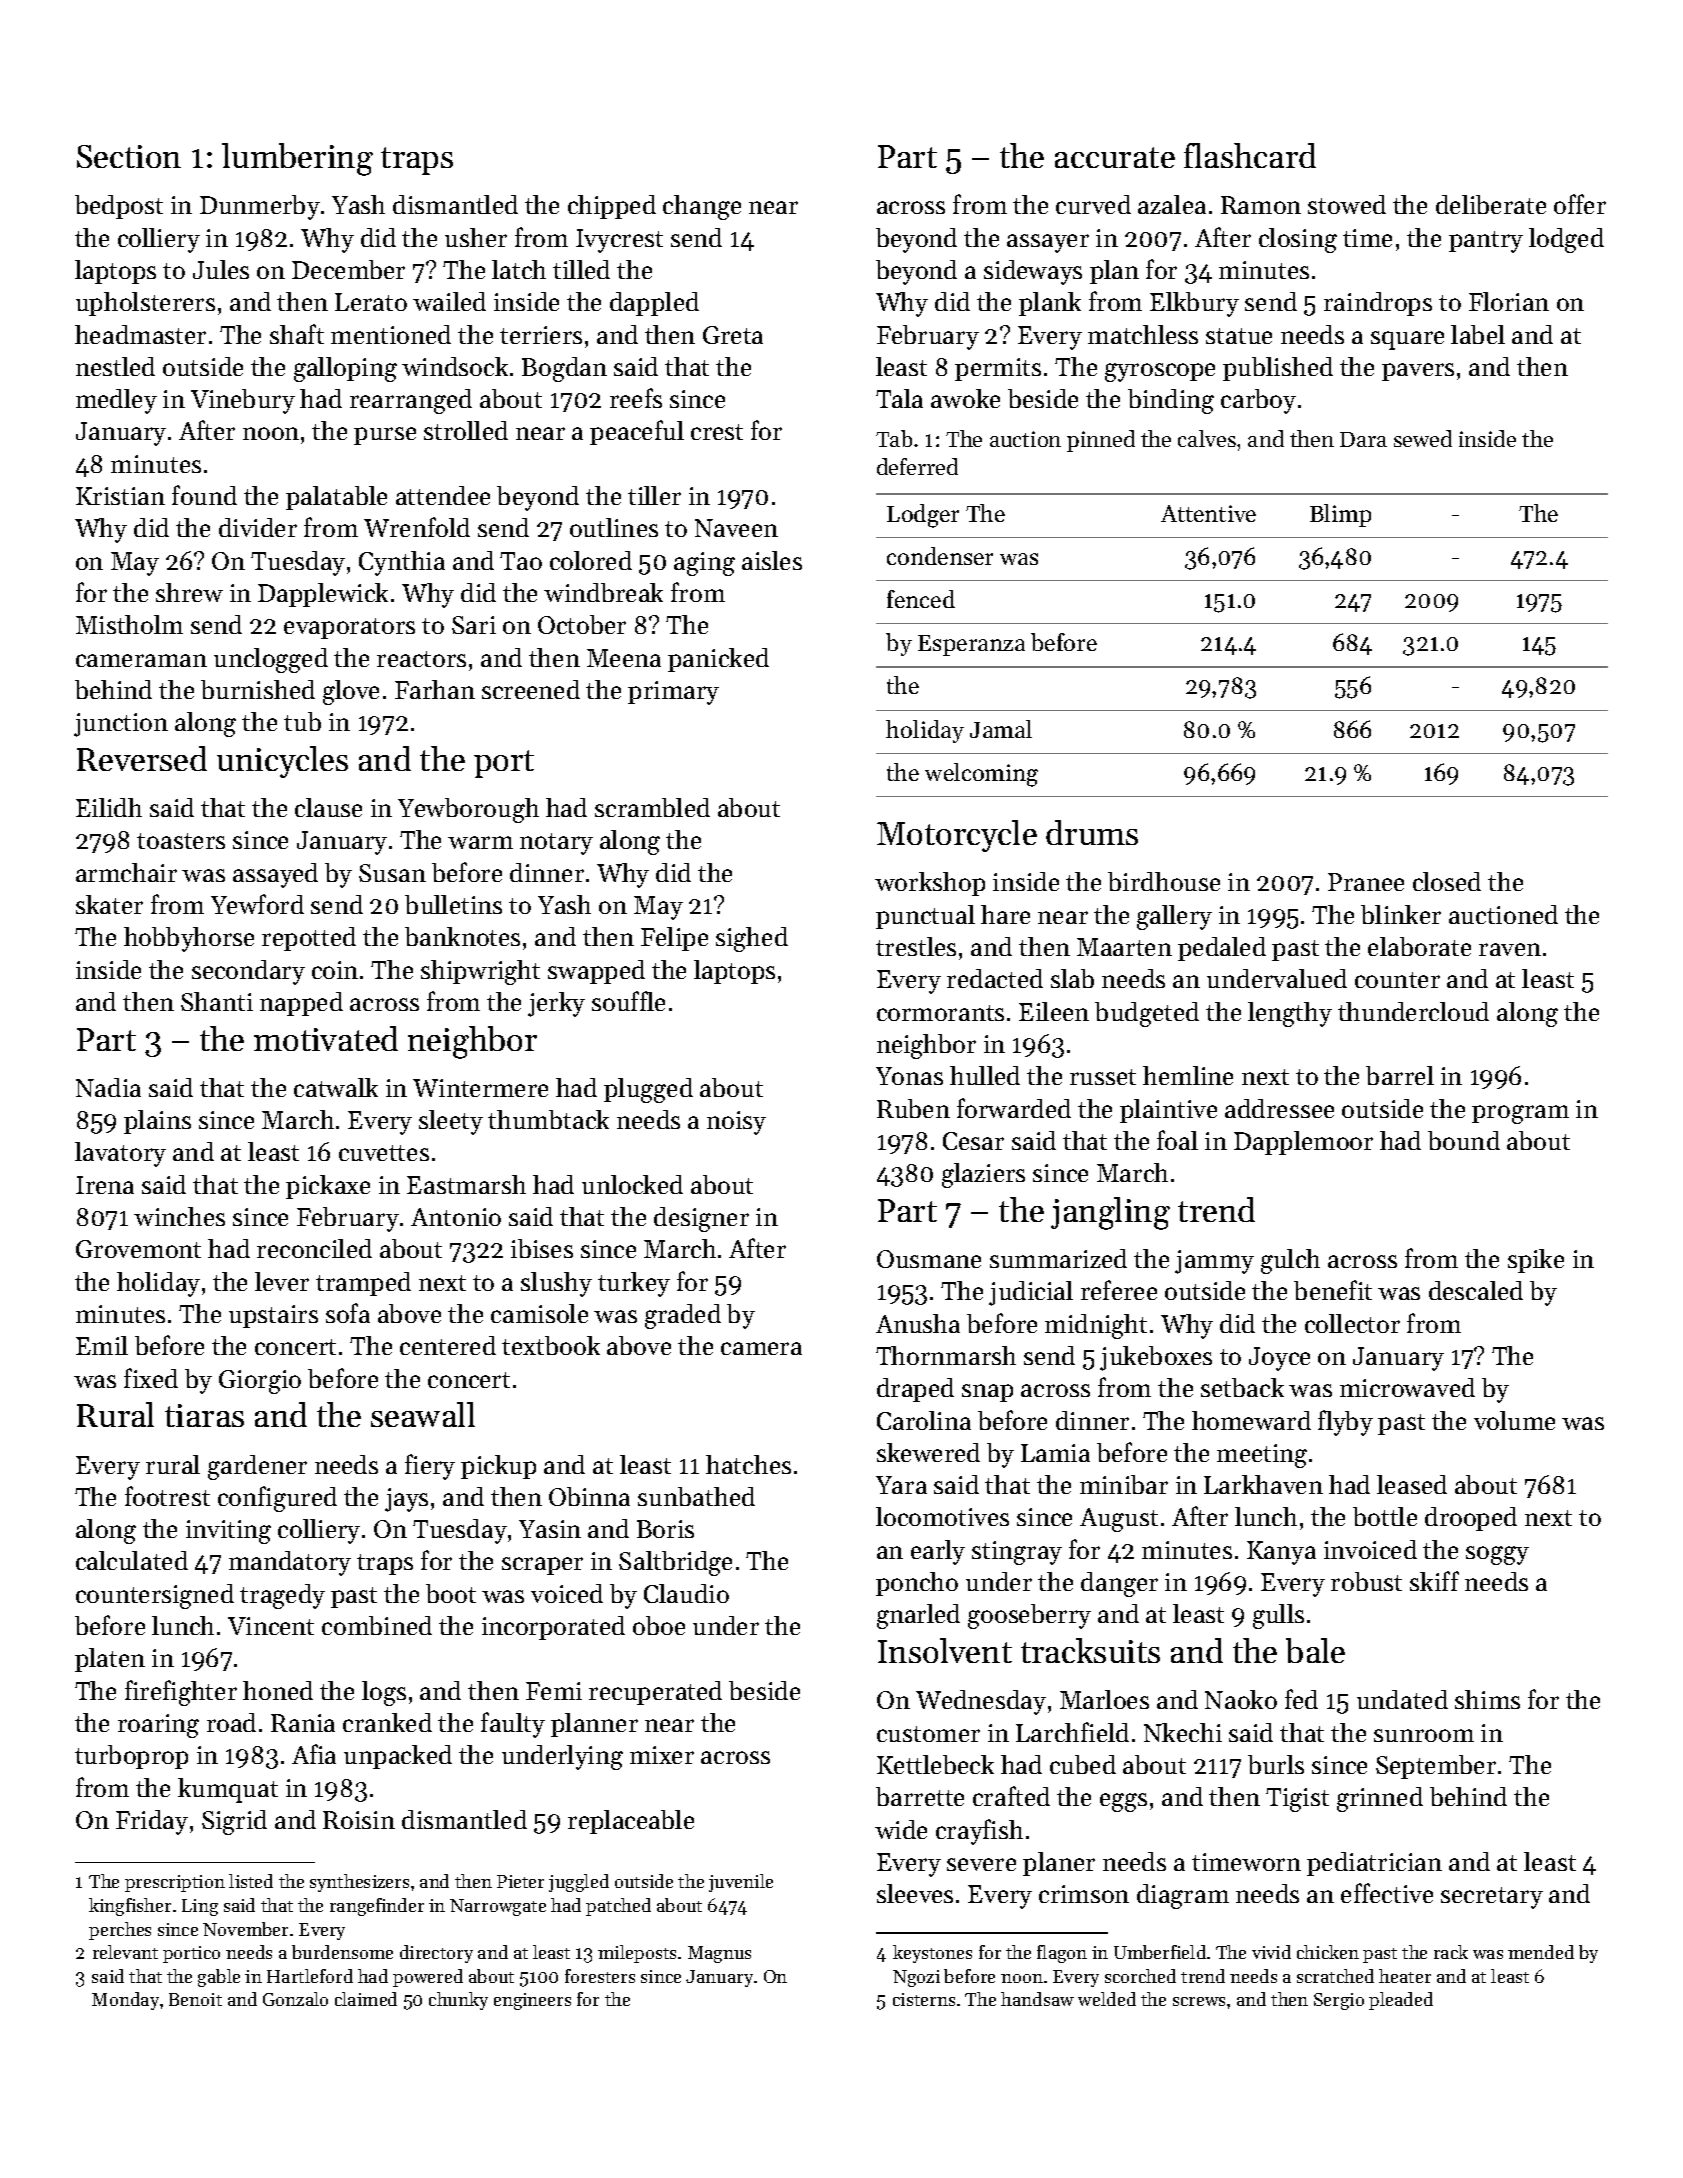  Describe the element at coordinates (748, 1464) in the screenshot. I see `hatches` at that location.
